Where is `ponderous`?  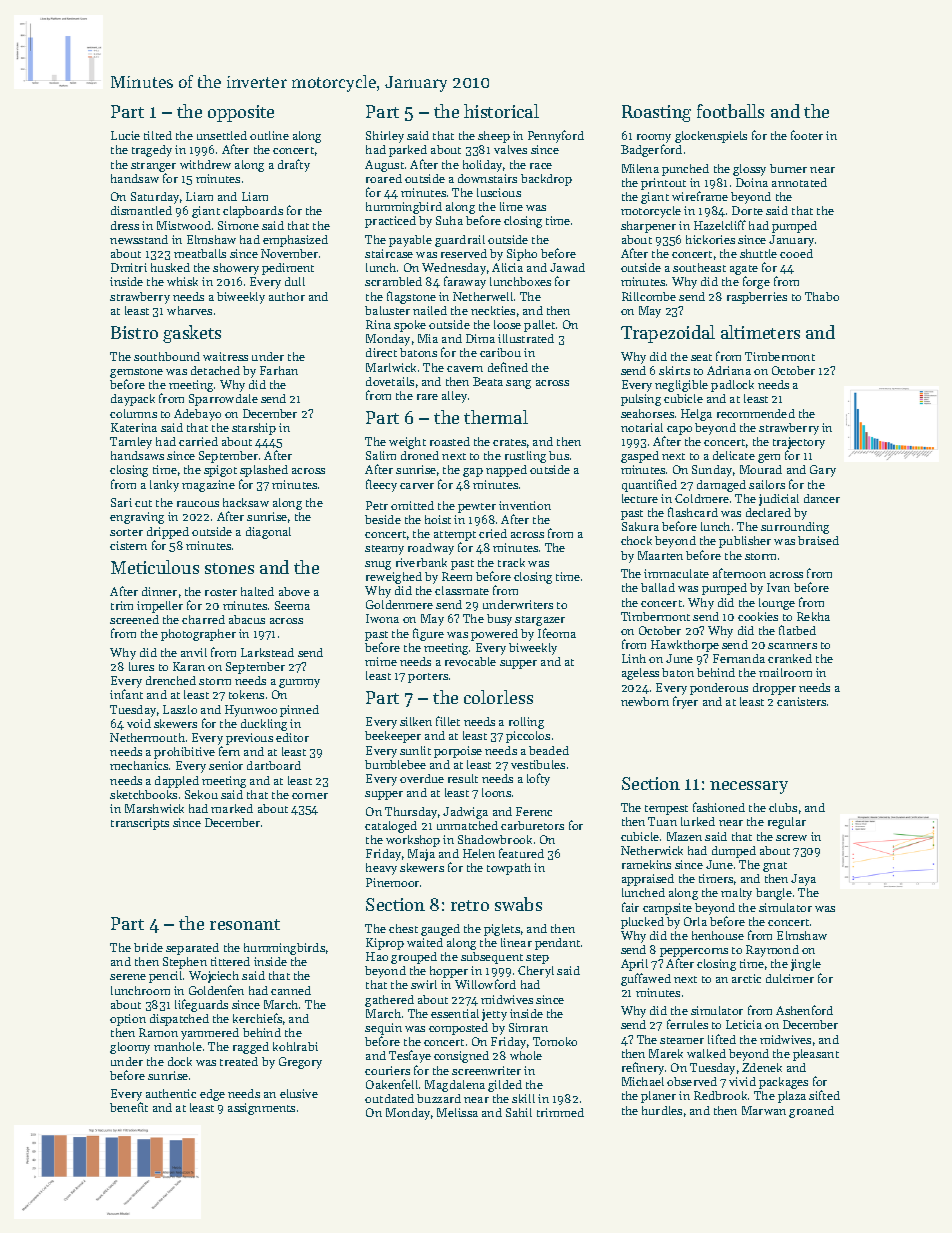 ponderous is located at coordinates (719, 689).
